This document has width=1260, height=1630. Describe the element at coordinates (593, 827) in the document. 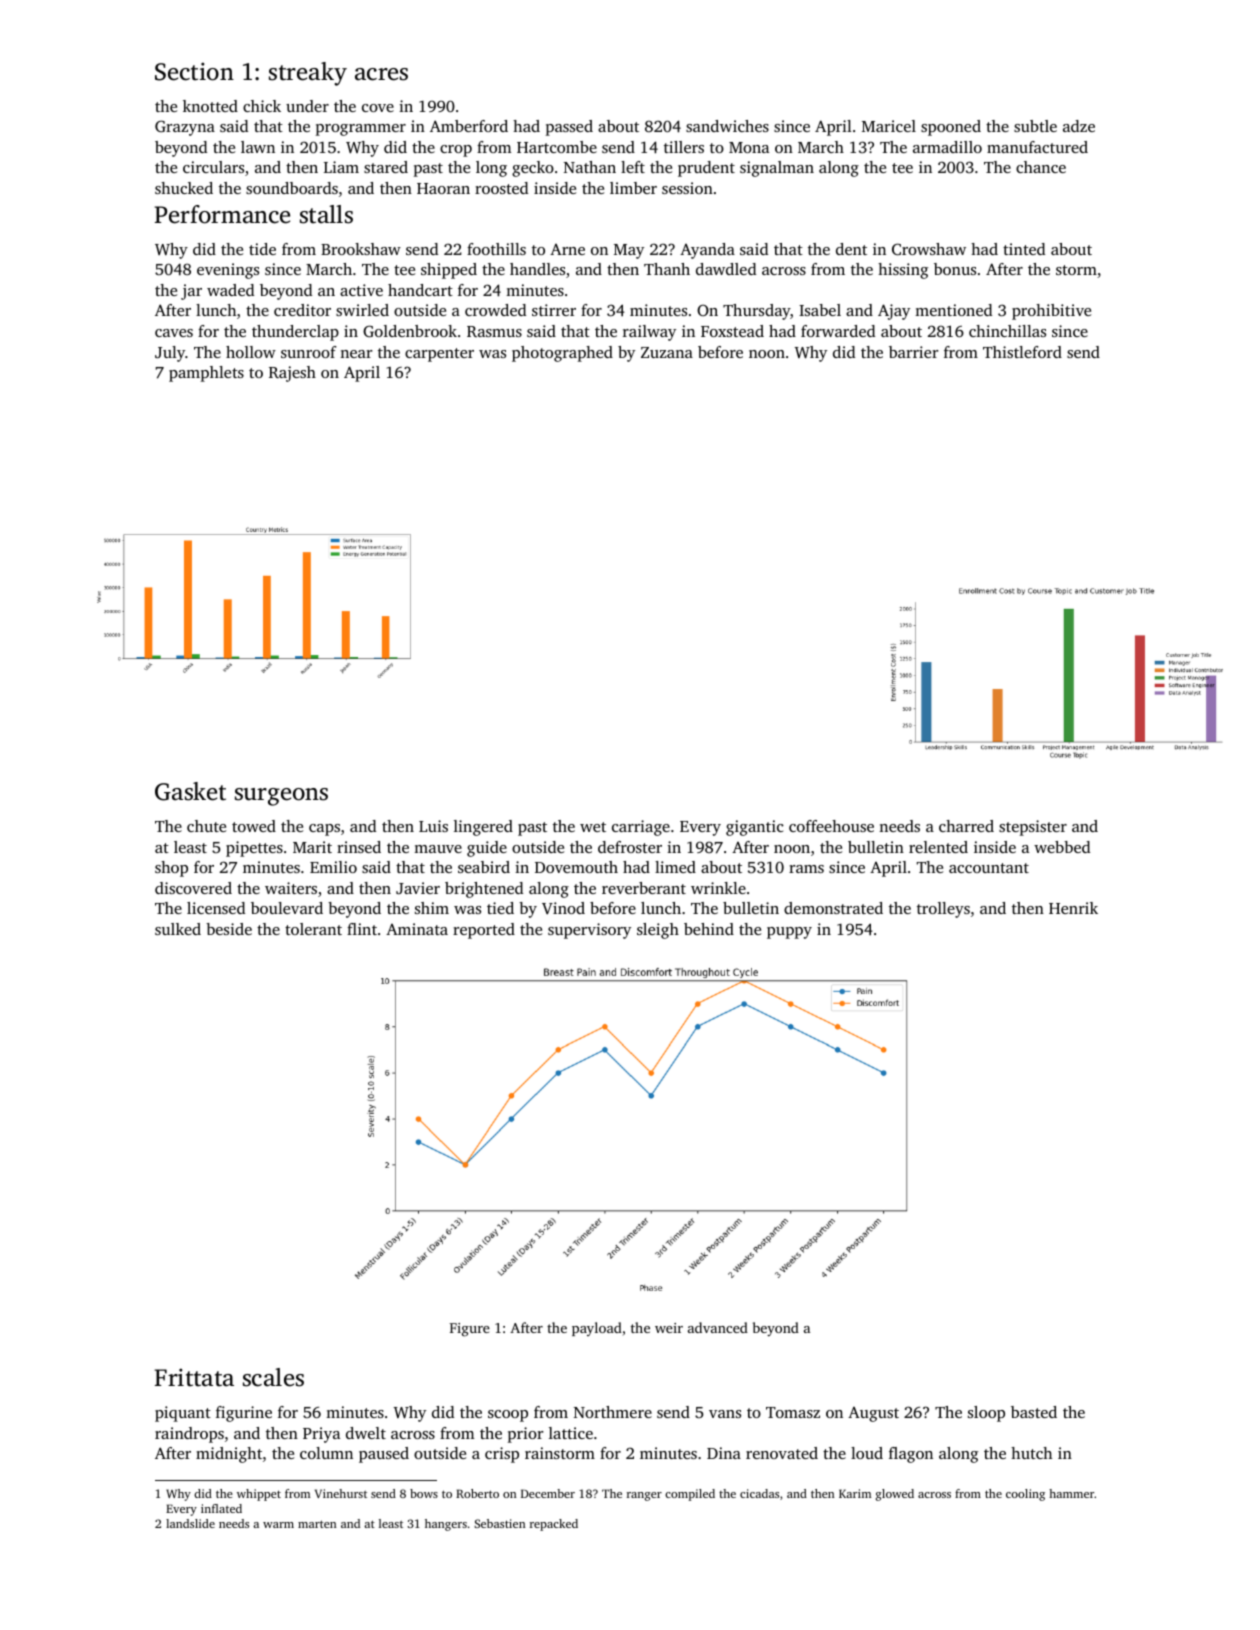

I see `wet` at that location.
